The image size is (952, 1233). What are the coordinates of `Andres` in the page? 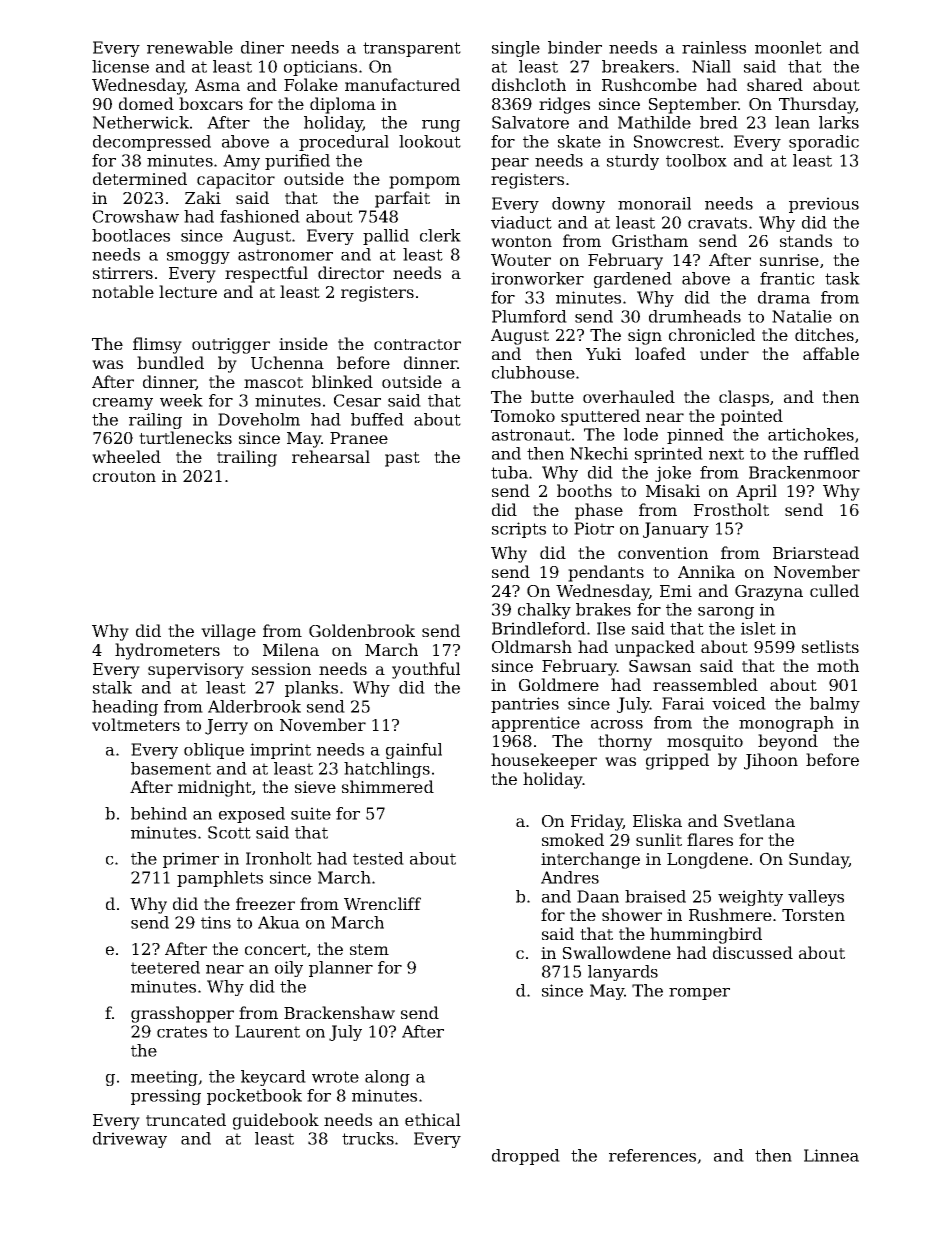 It's located at (570, 877).
